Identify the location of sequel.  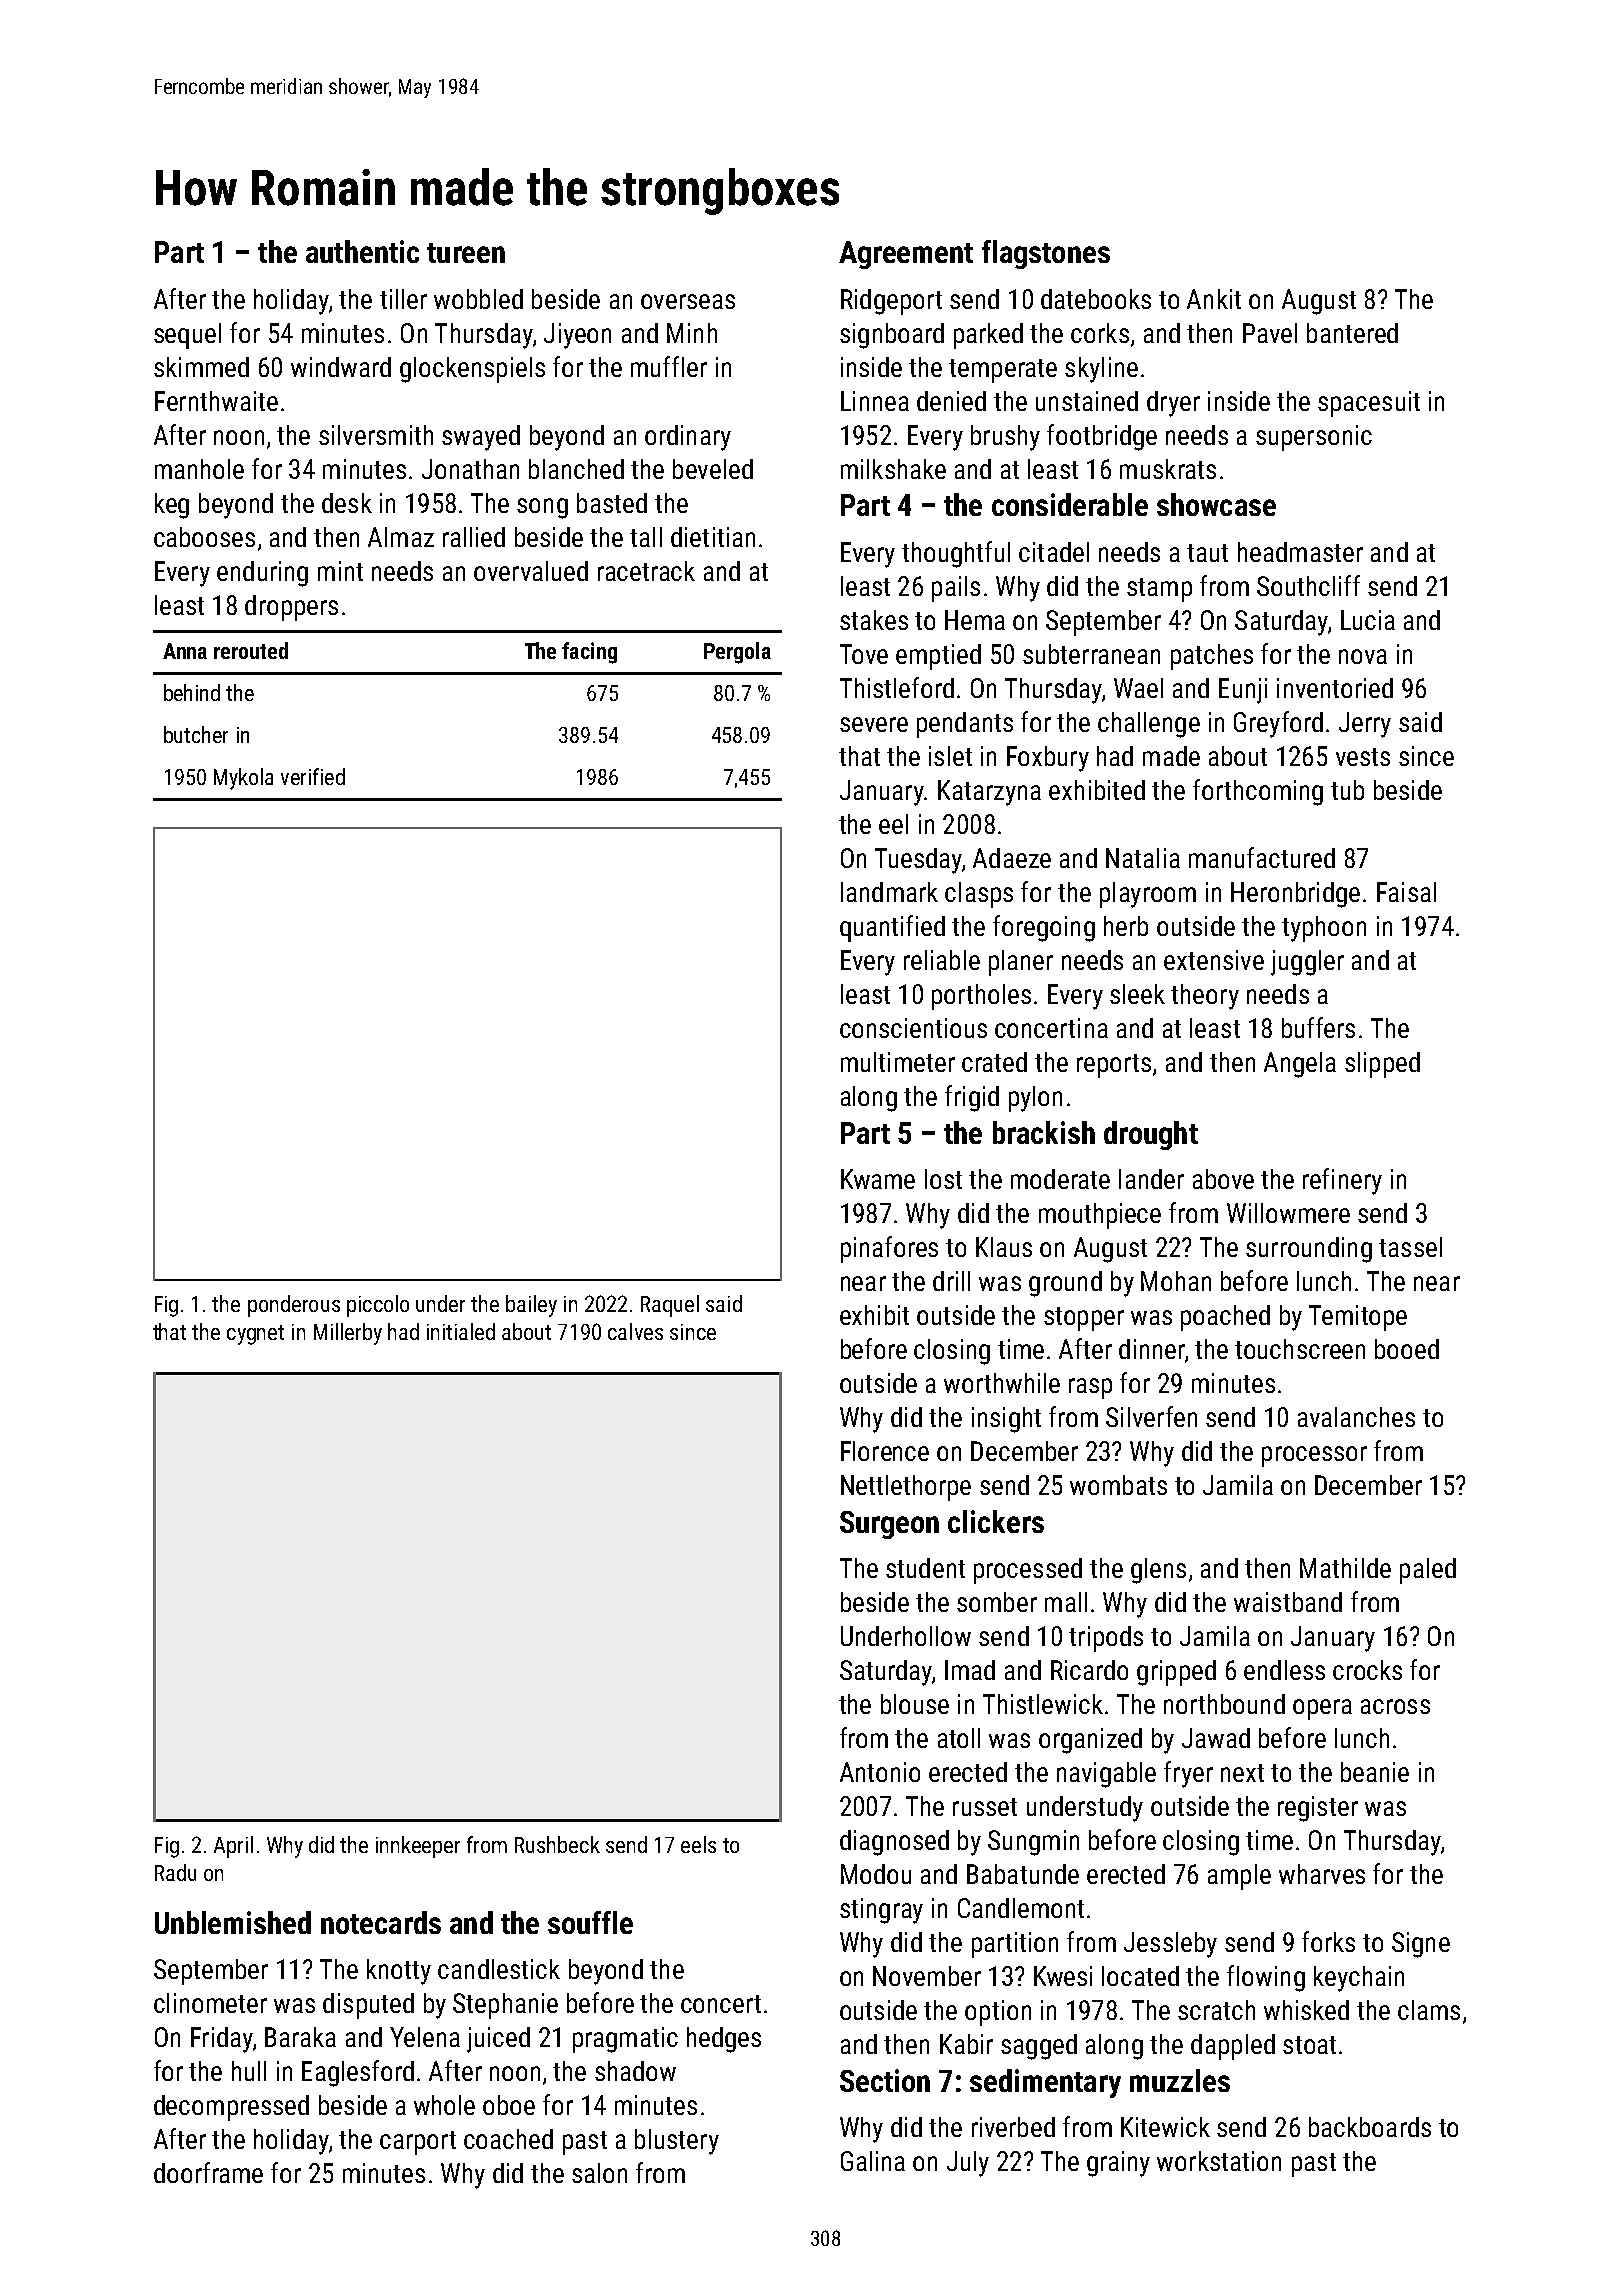
(187, 336).
